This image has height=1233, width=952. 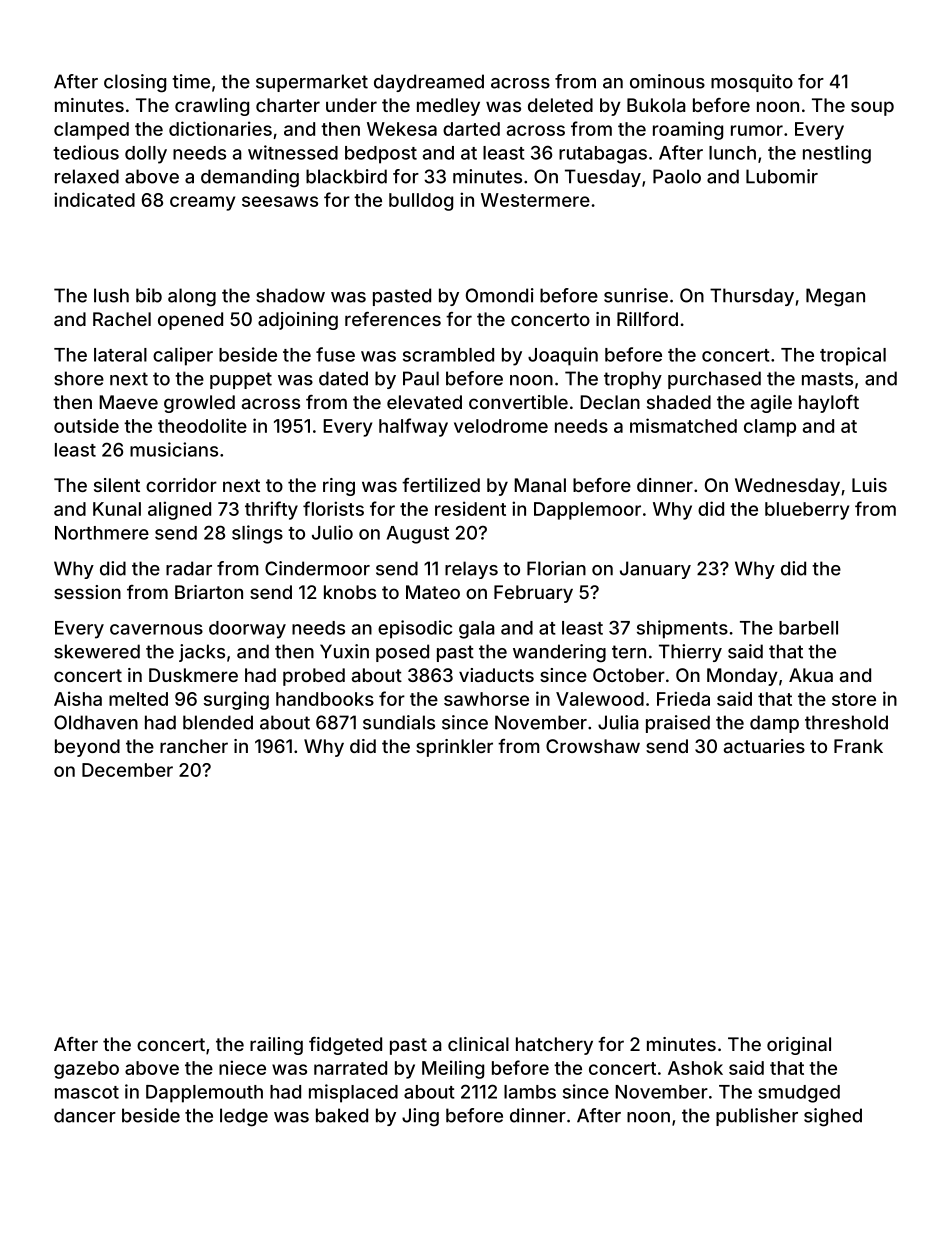 I want to click on mascot, so click(x=87, y=1092).
